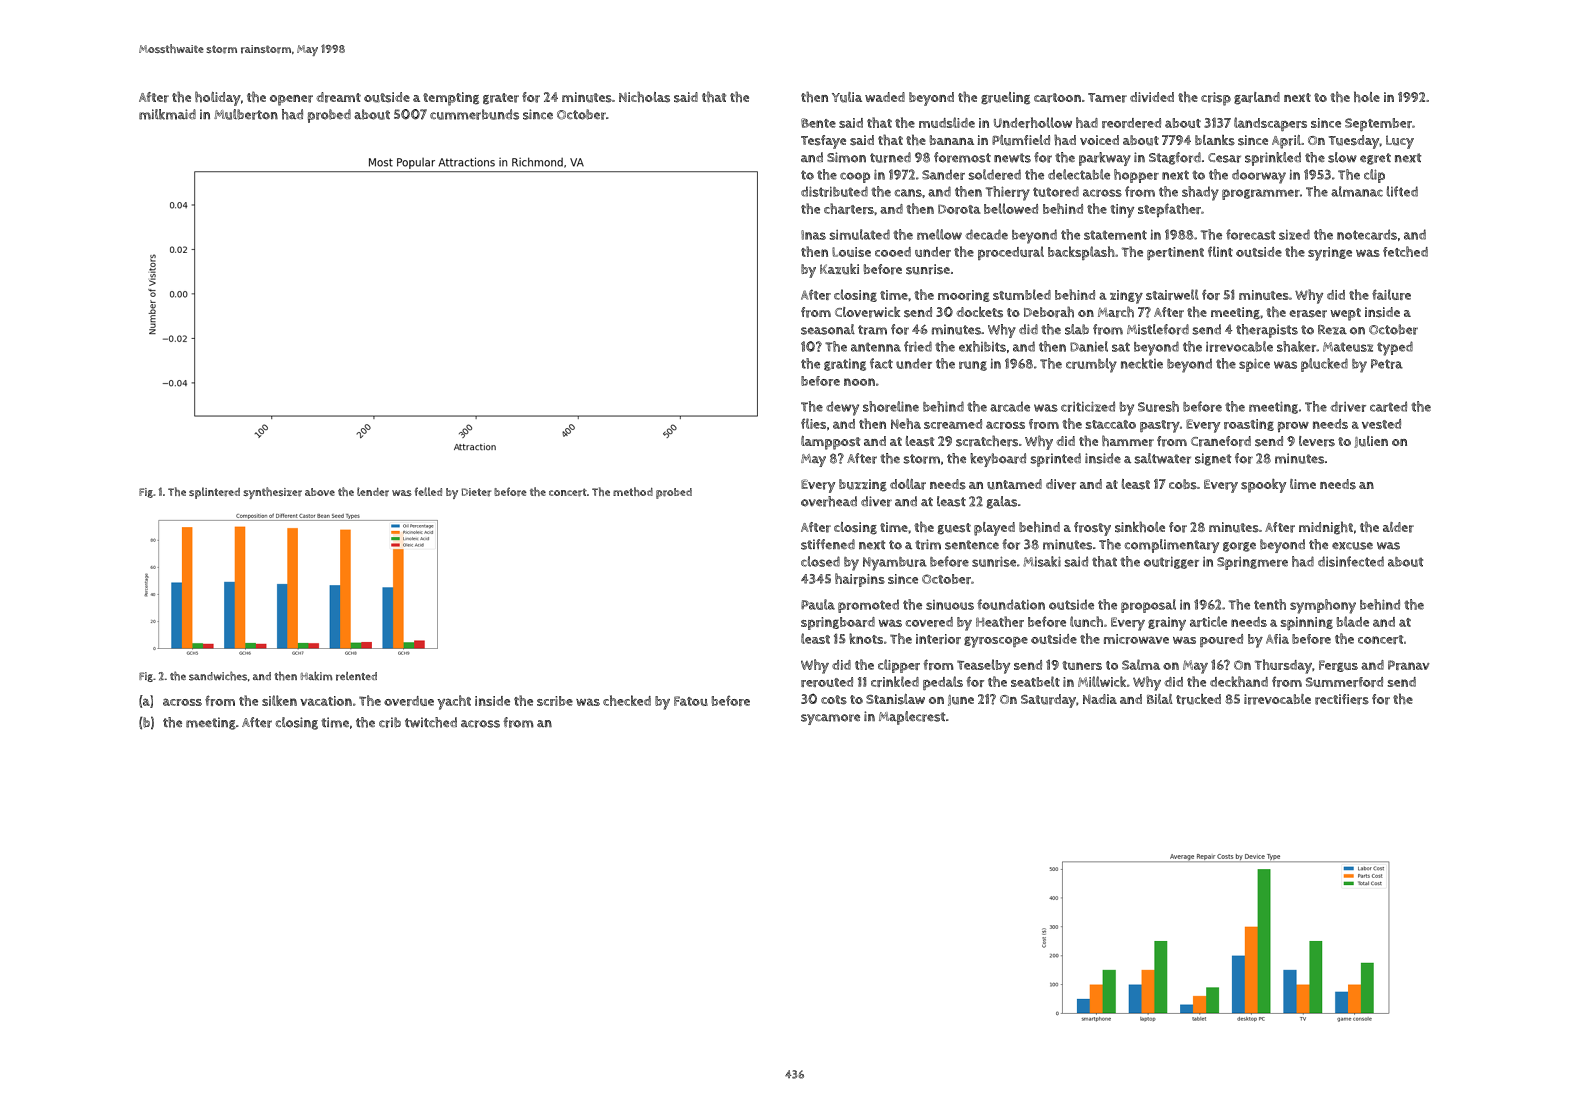 The image size is (1570, 1110). Describe the element at coordinates (1398, 527) in the document. I see `alder` at that location.
